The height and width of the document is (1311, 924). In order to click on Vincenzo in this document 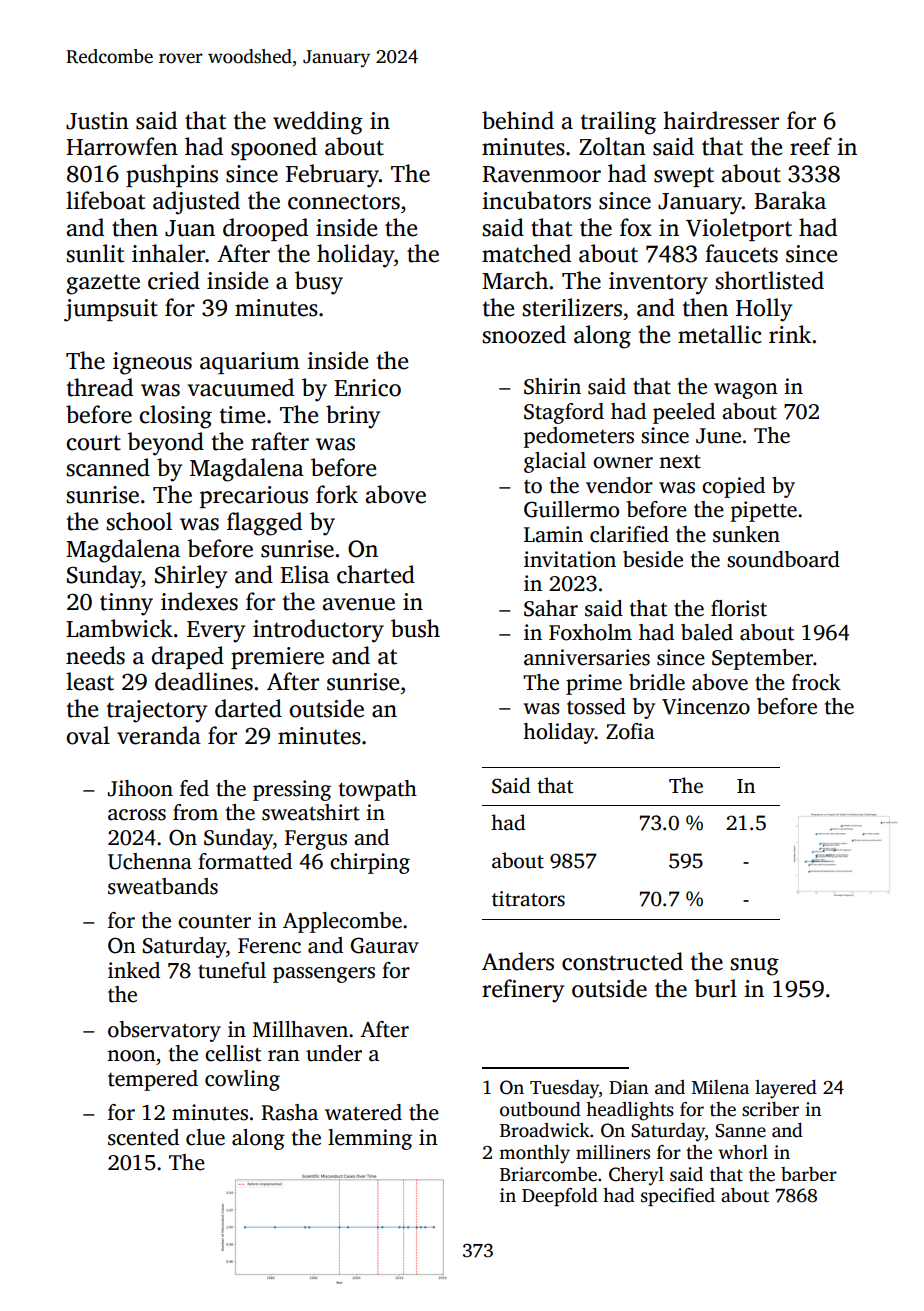, I will do `click(706, 706)`.
